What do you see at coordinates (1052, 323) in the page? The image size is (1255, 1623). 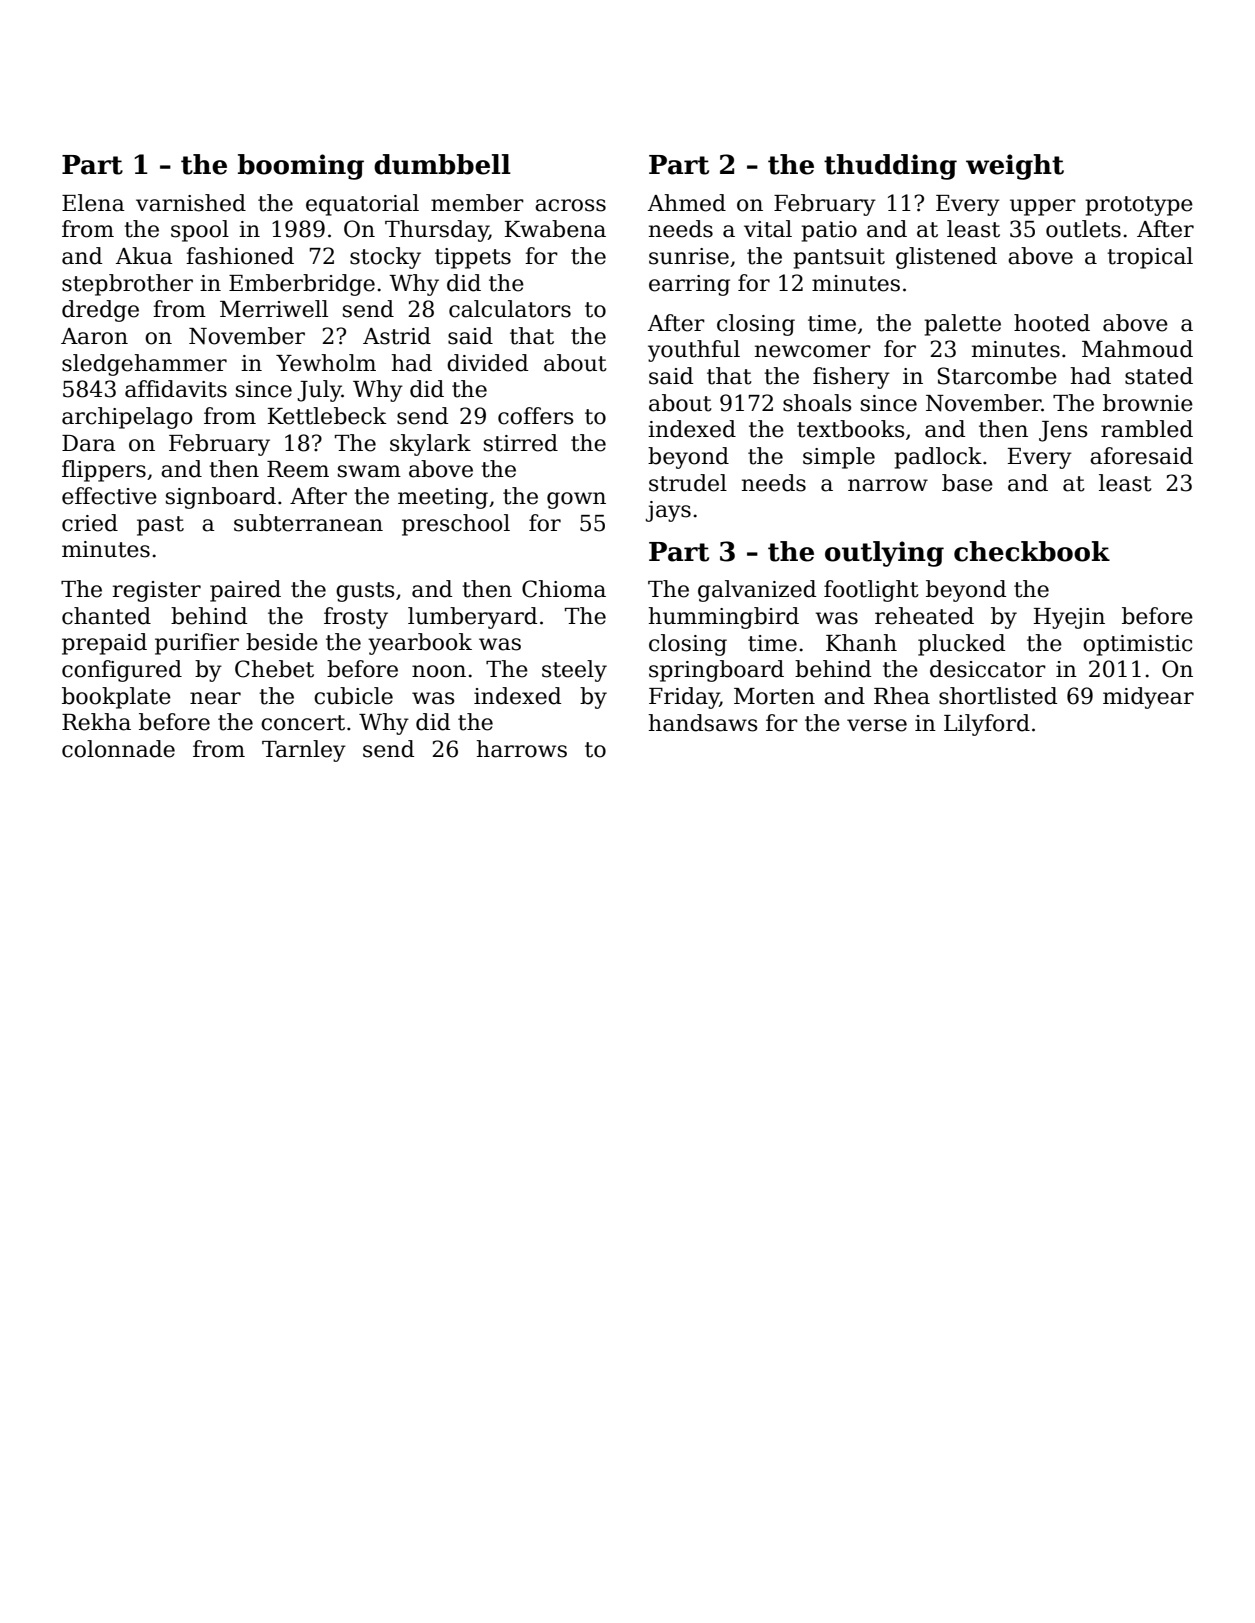 I see `hooted` at bounding box center [1052, 323].
